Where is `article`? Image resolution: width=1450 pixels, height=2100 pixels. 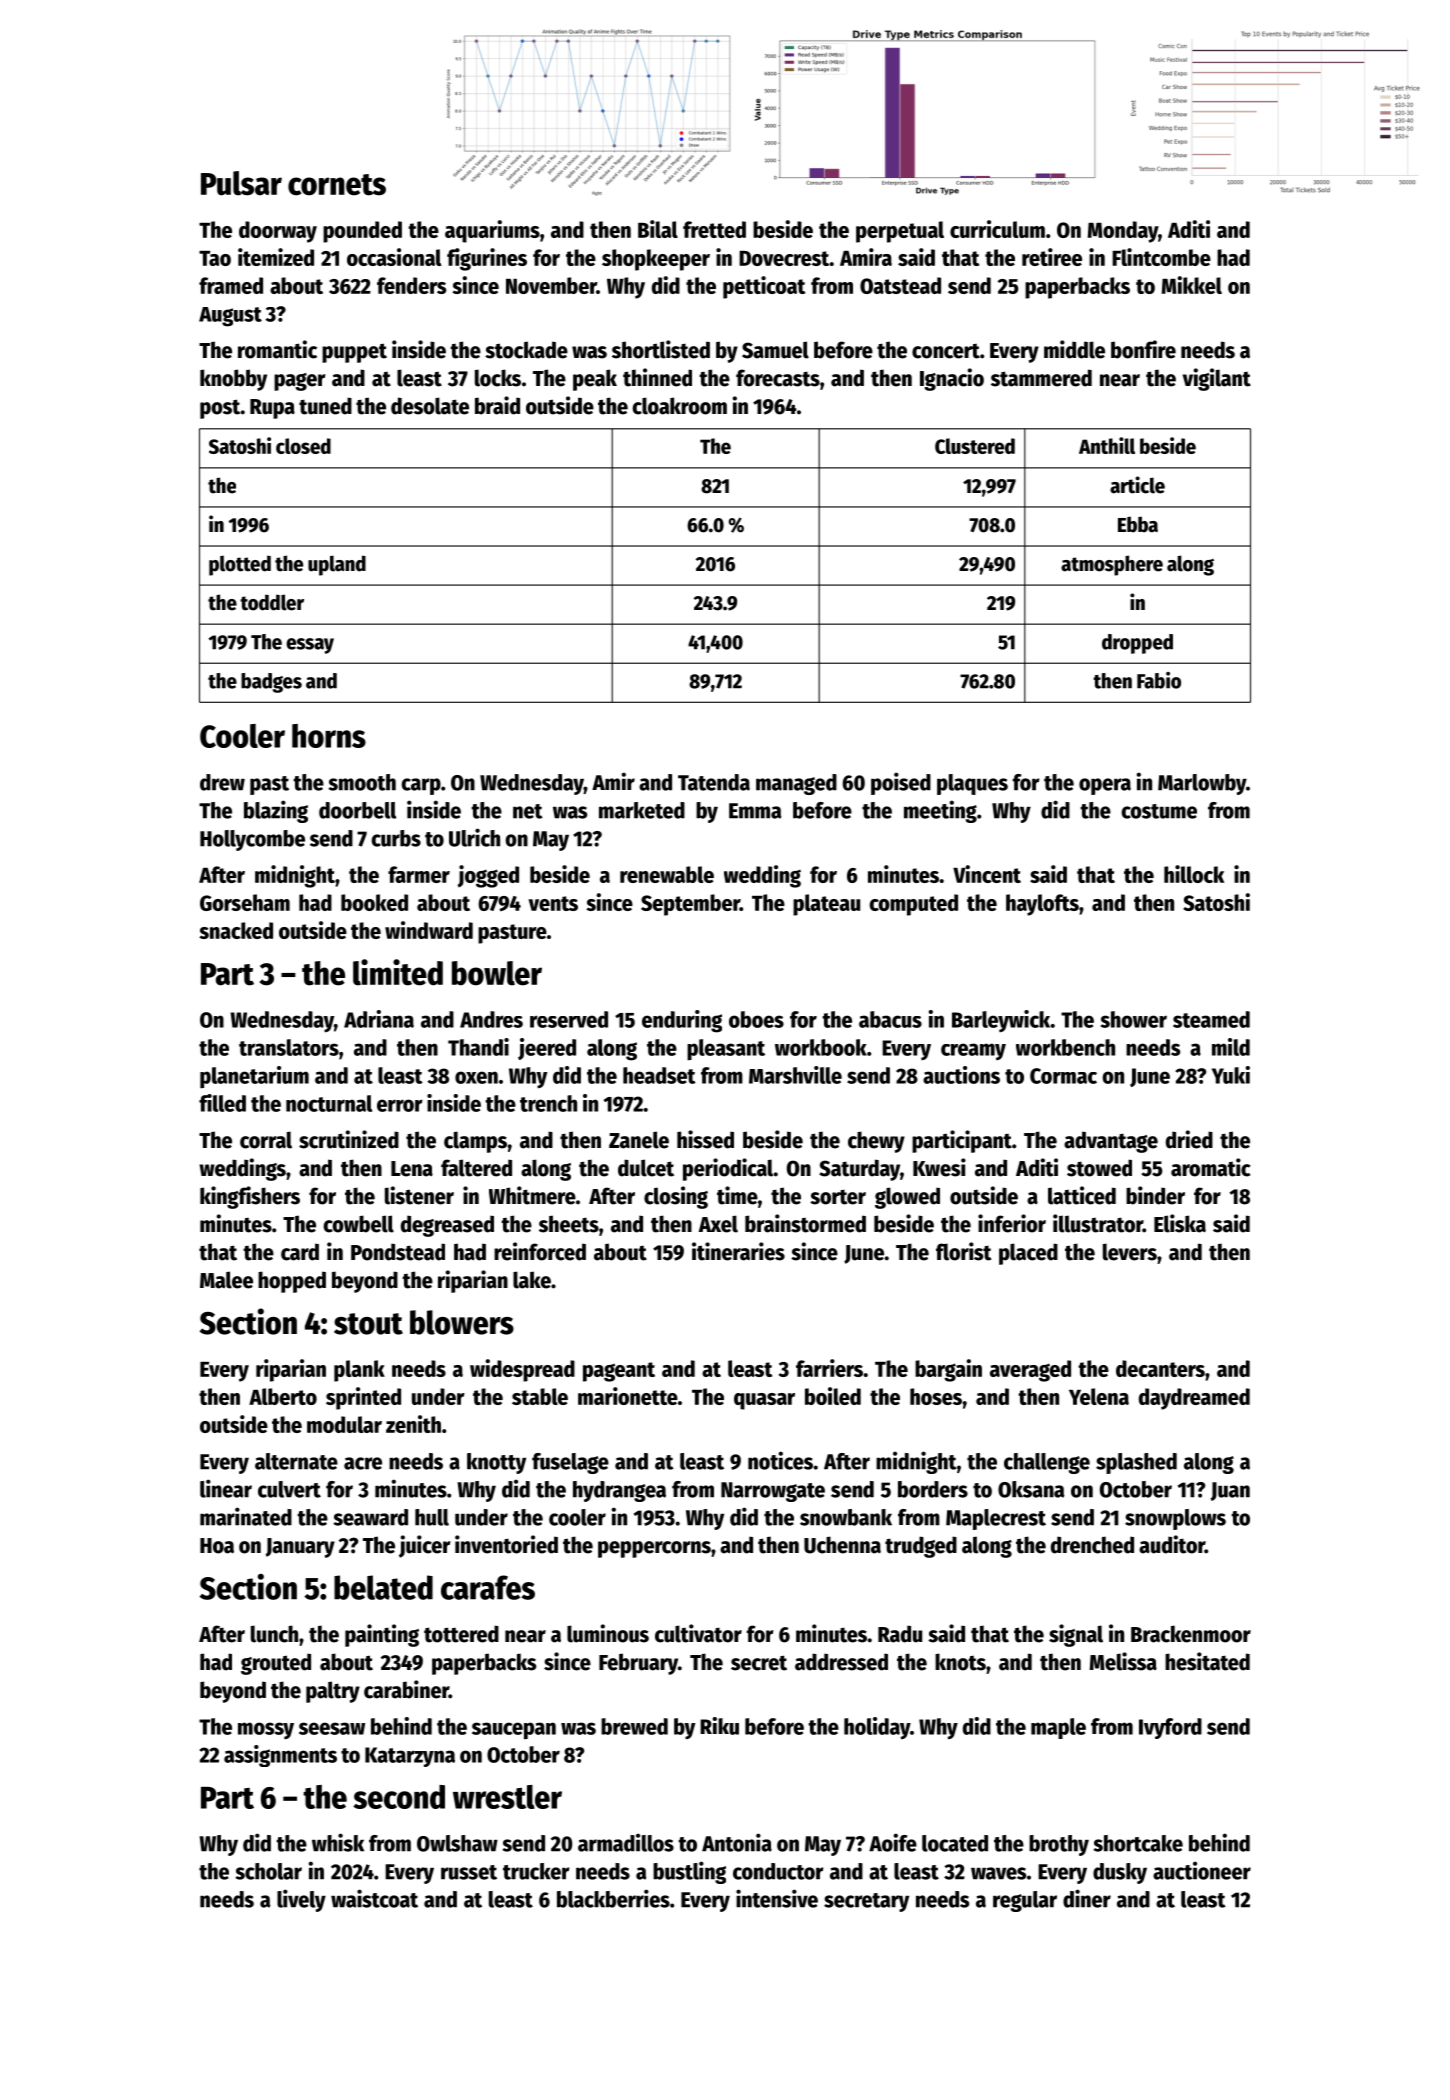
article is located at coordinates (1137, 485).
